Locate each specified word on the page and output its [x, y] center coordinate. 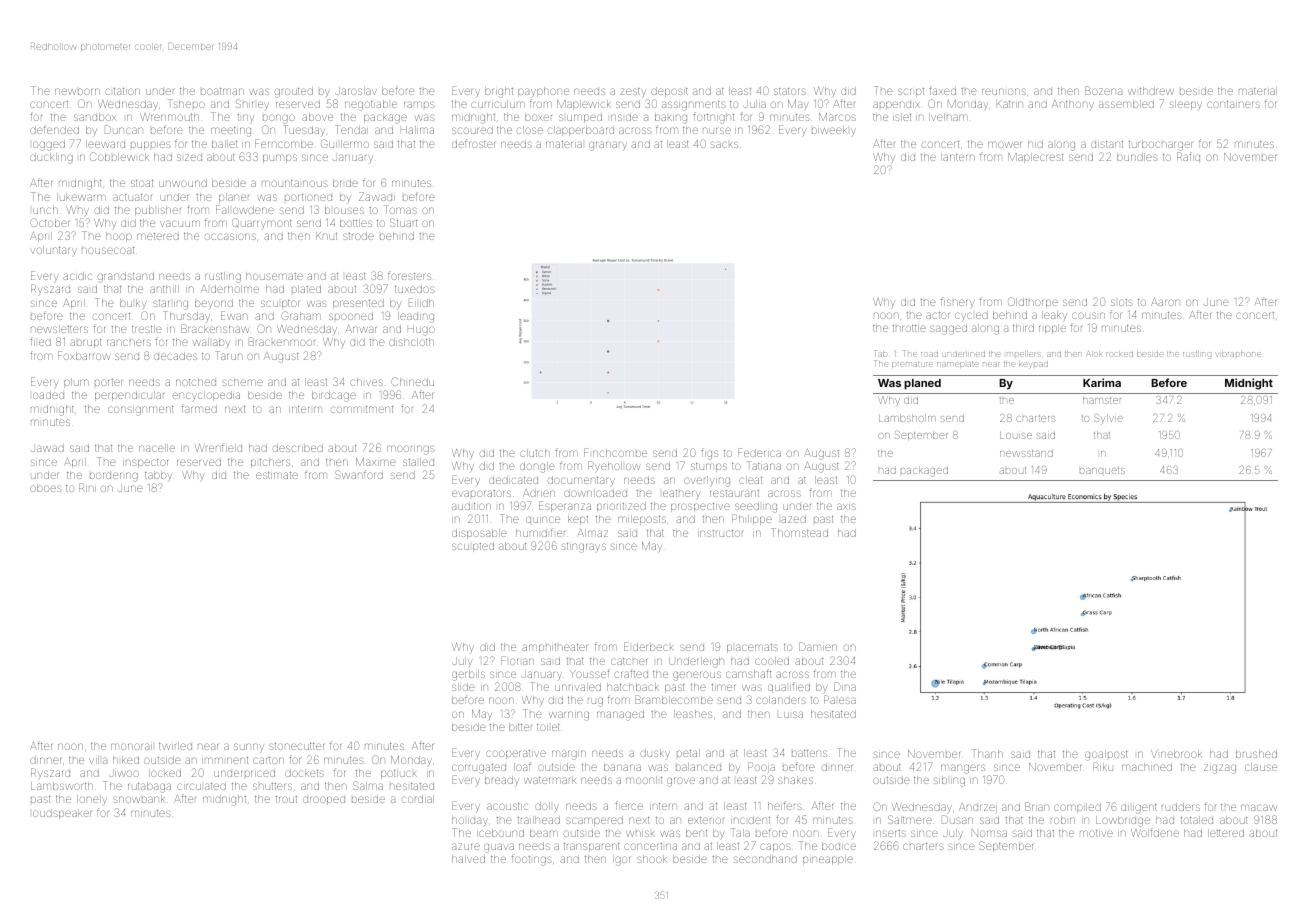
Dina [845, 686]
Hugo [421, 330]
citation [122, 91]
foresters [409, 275]
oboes [46, 488]
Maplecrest [1036, 158]
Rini [87, 487]
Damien [818, 646]
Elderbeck [649, 646]
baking [671, 118]
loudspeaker [62, 814]
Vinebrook [1176, 754]
